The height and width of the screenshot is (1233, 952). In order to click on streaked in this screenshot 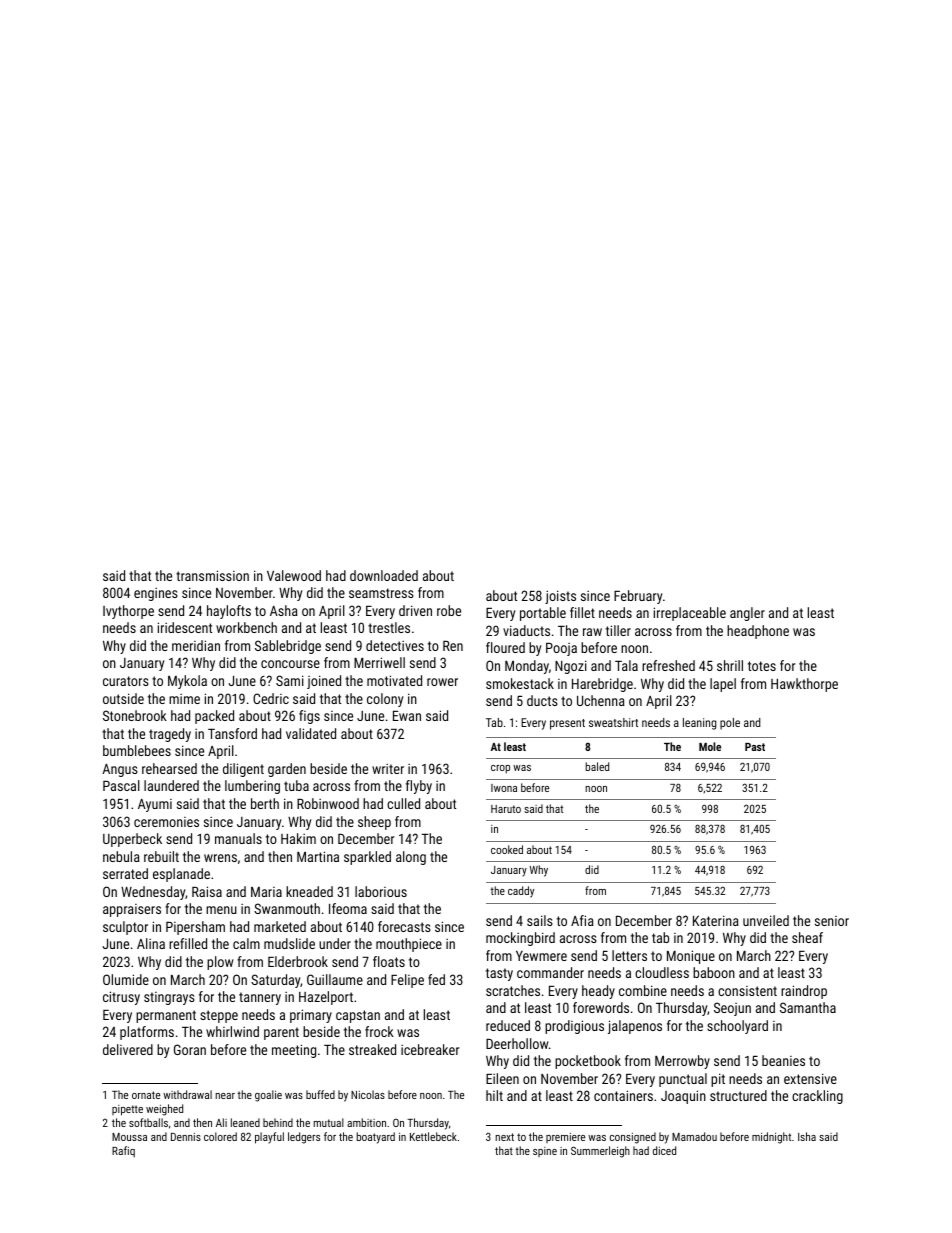, I will do `click(372, 1049)`.
